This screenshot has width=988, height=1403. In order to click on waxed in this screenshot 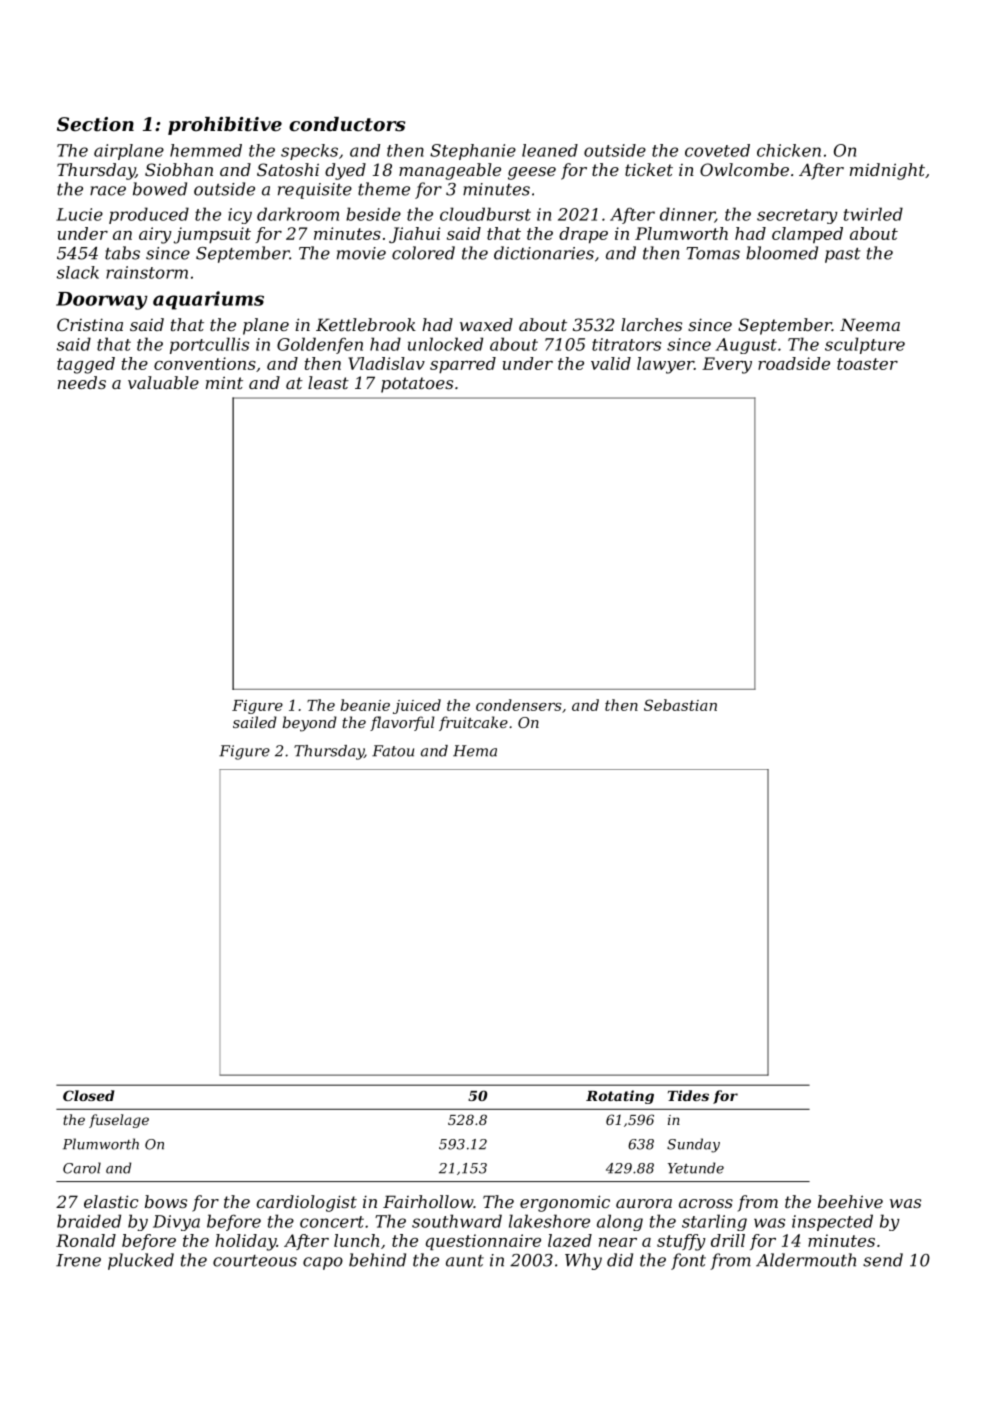, I will do `click(486, 324)`.
